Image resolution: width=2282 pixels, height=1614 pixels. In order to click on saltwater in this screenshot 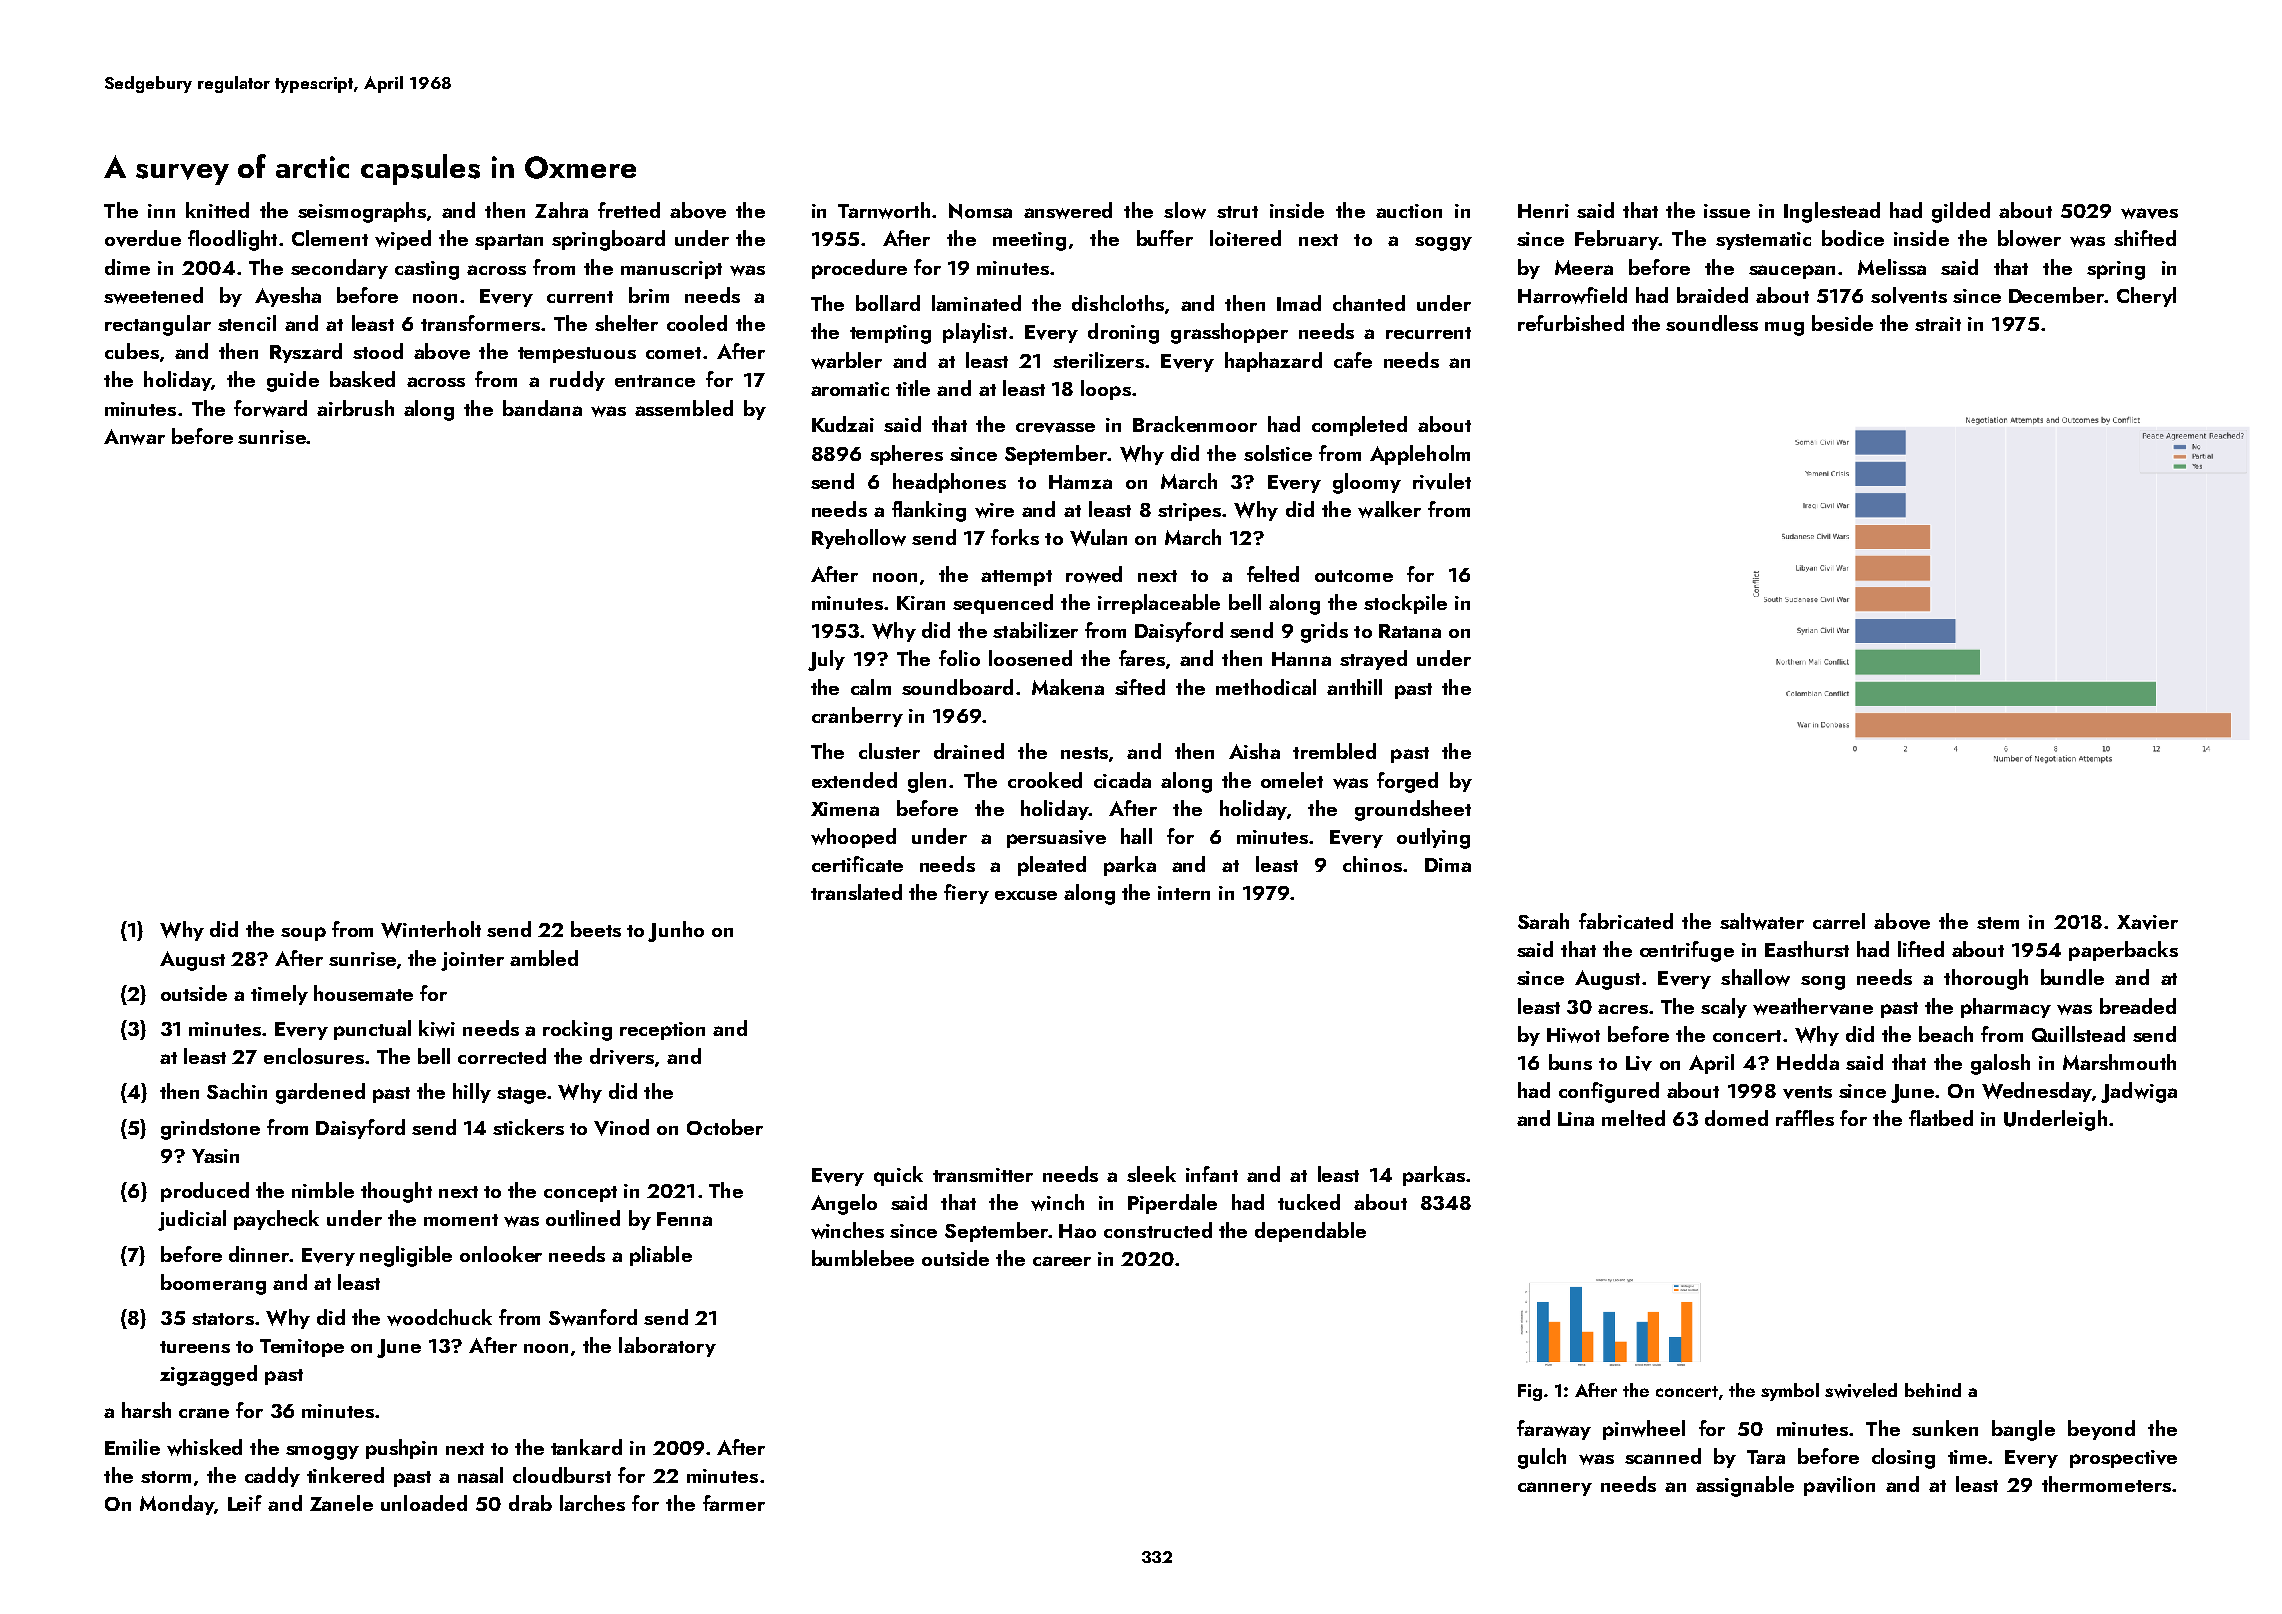, I will do `click(1762, 921)`.
